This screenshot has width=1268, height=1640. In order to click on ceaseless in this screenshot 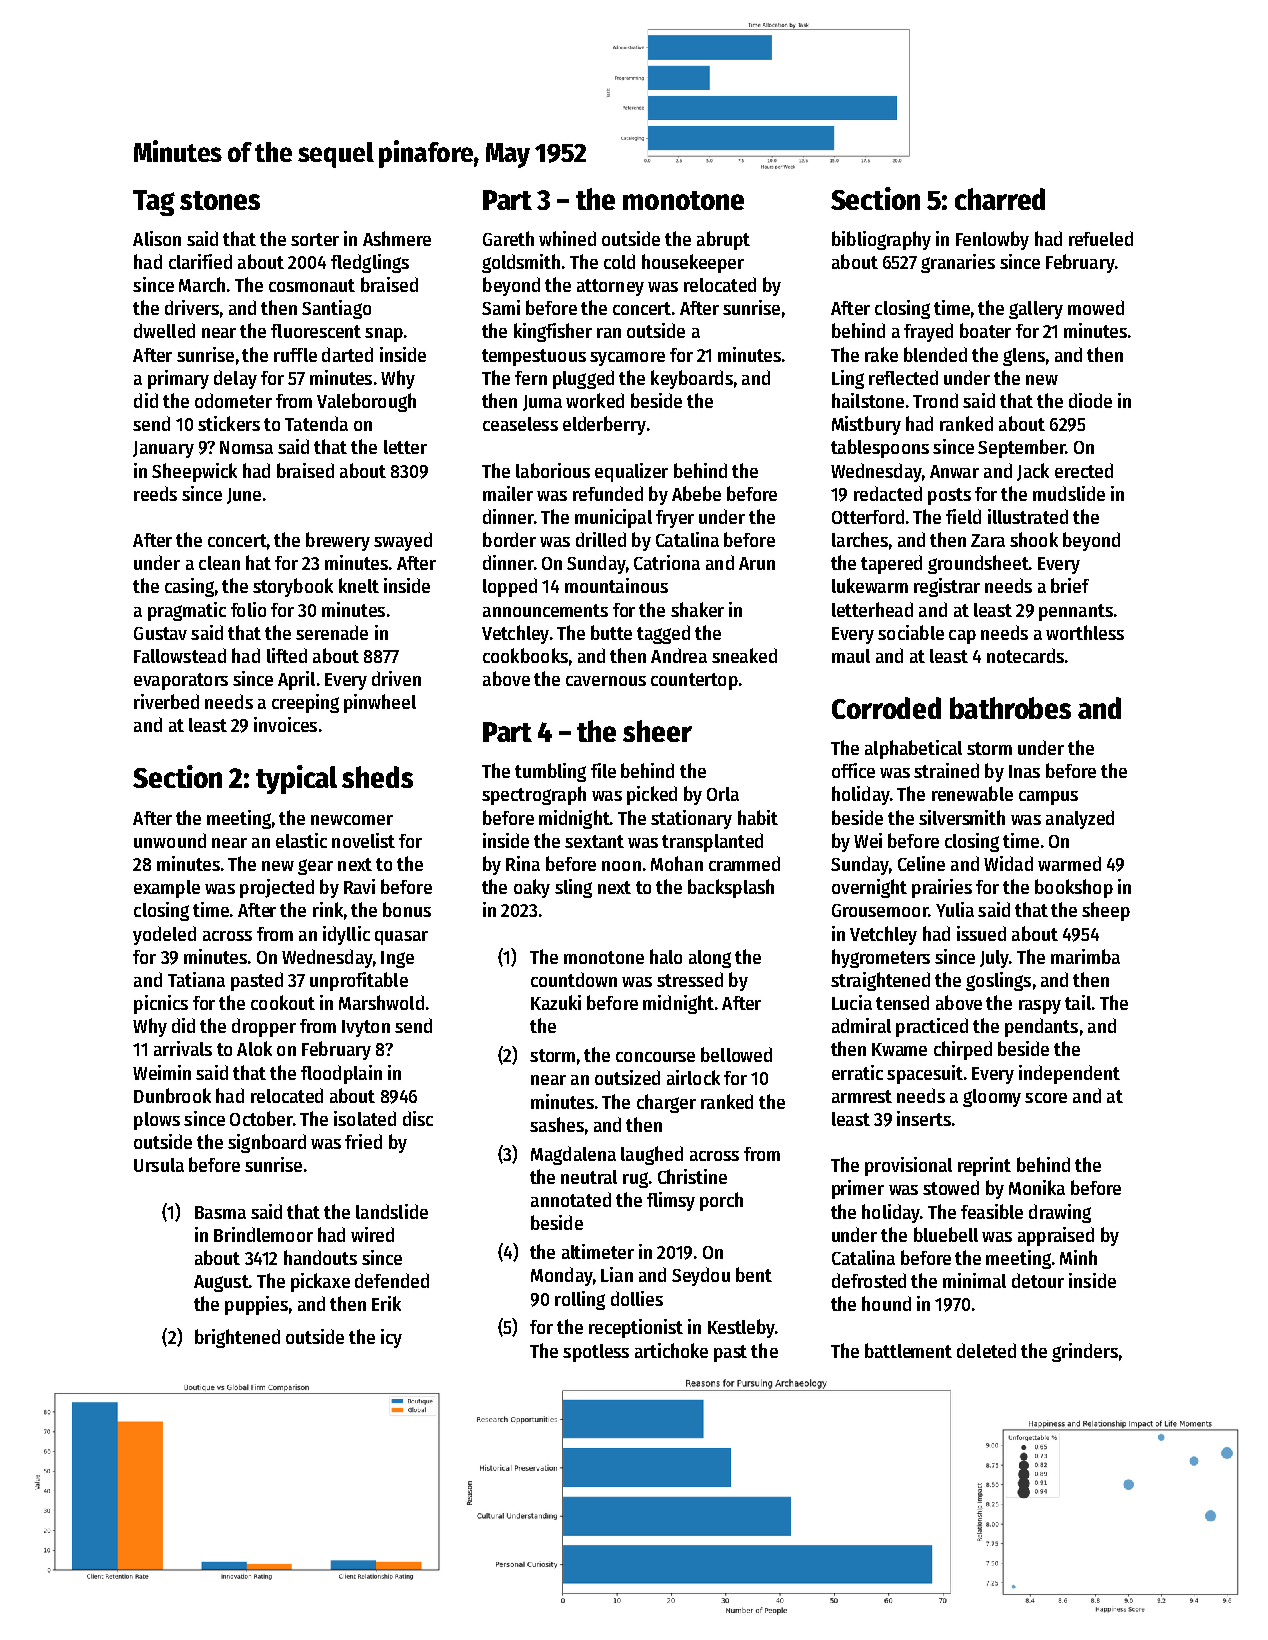, I will do `click(520, 424)`.
